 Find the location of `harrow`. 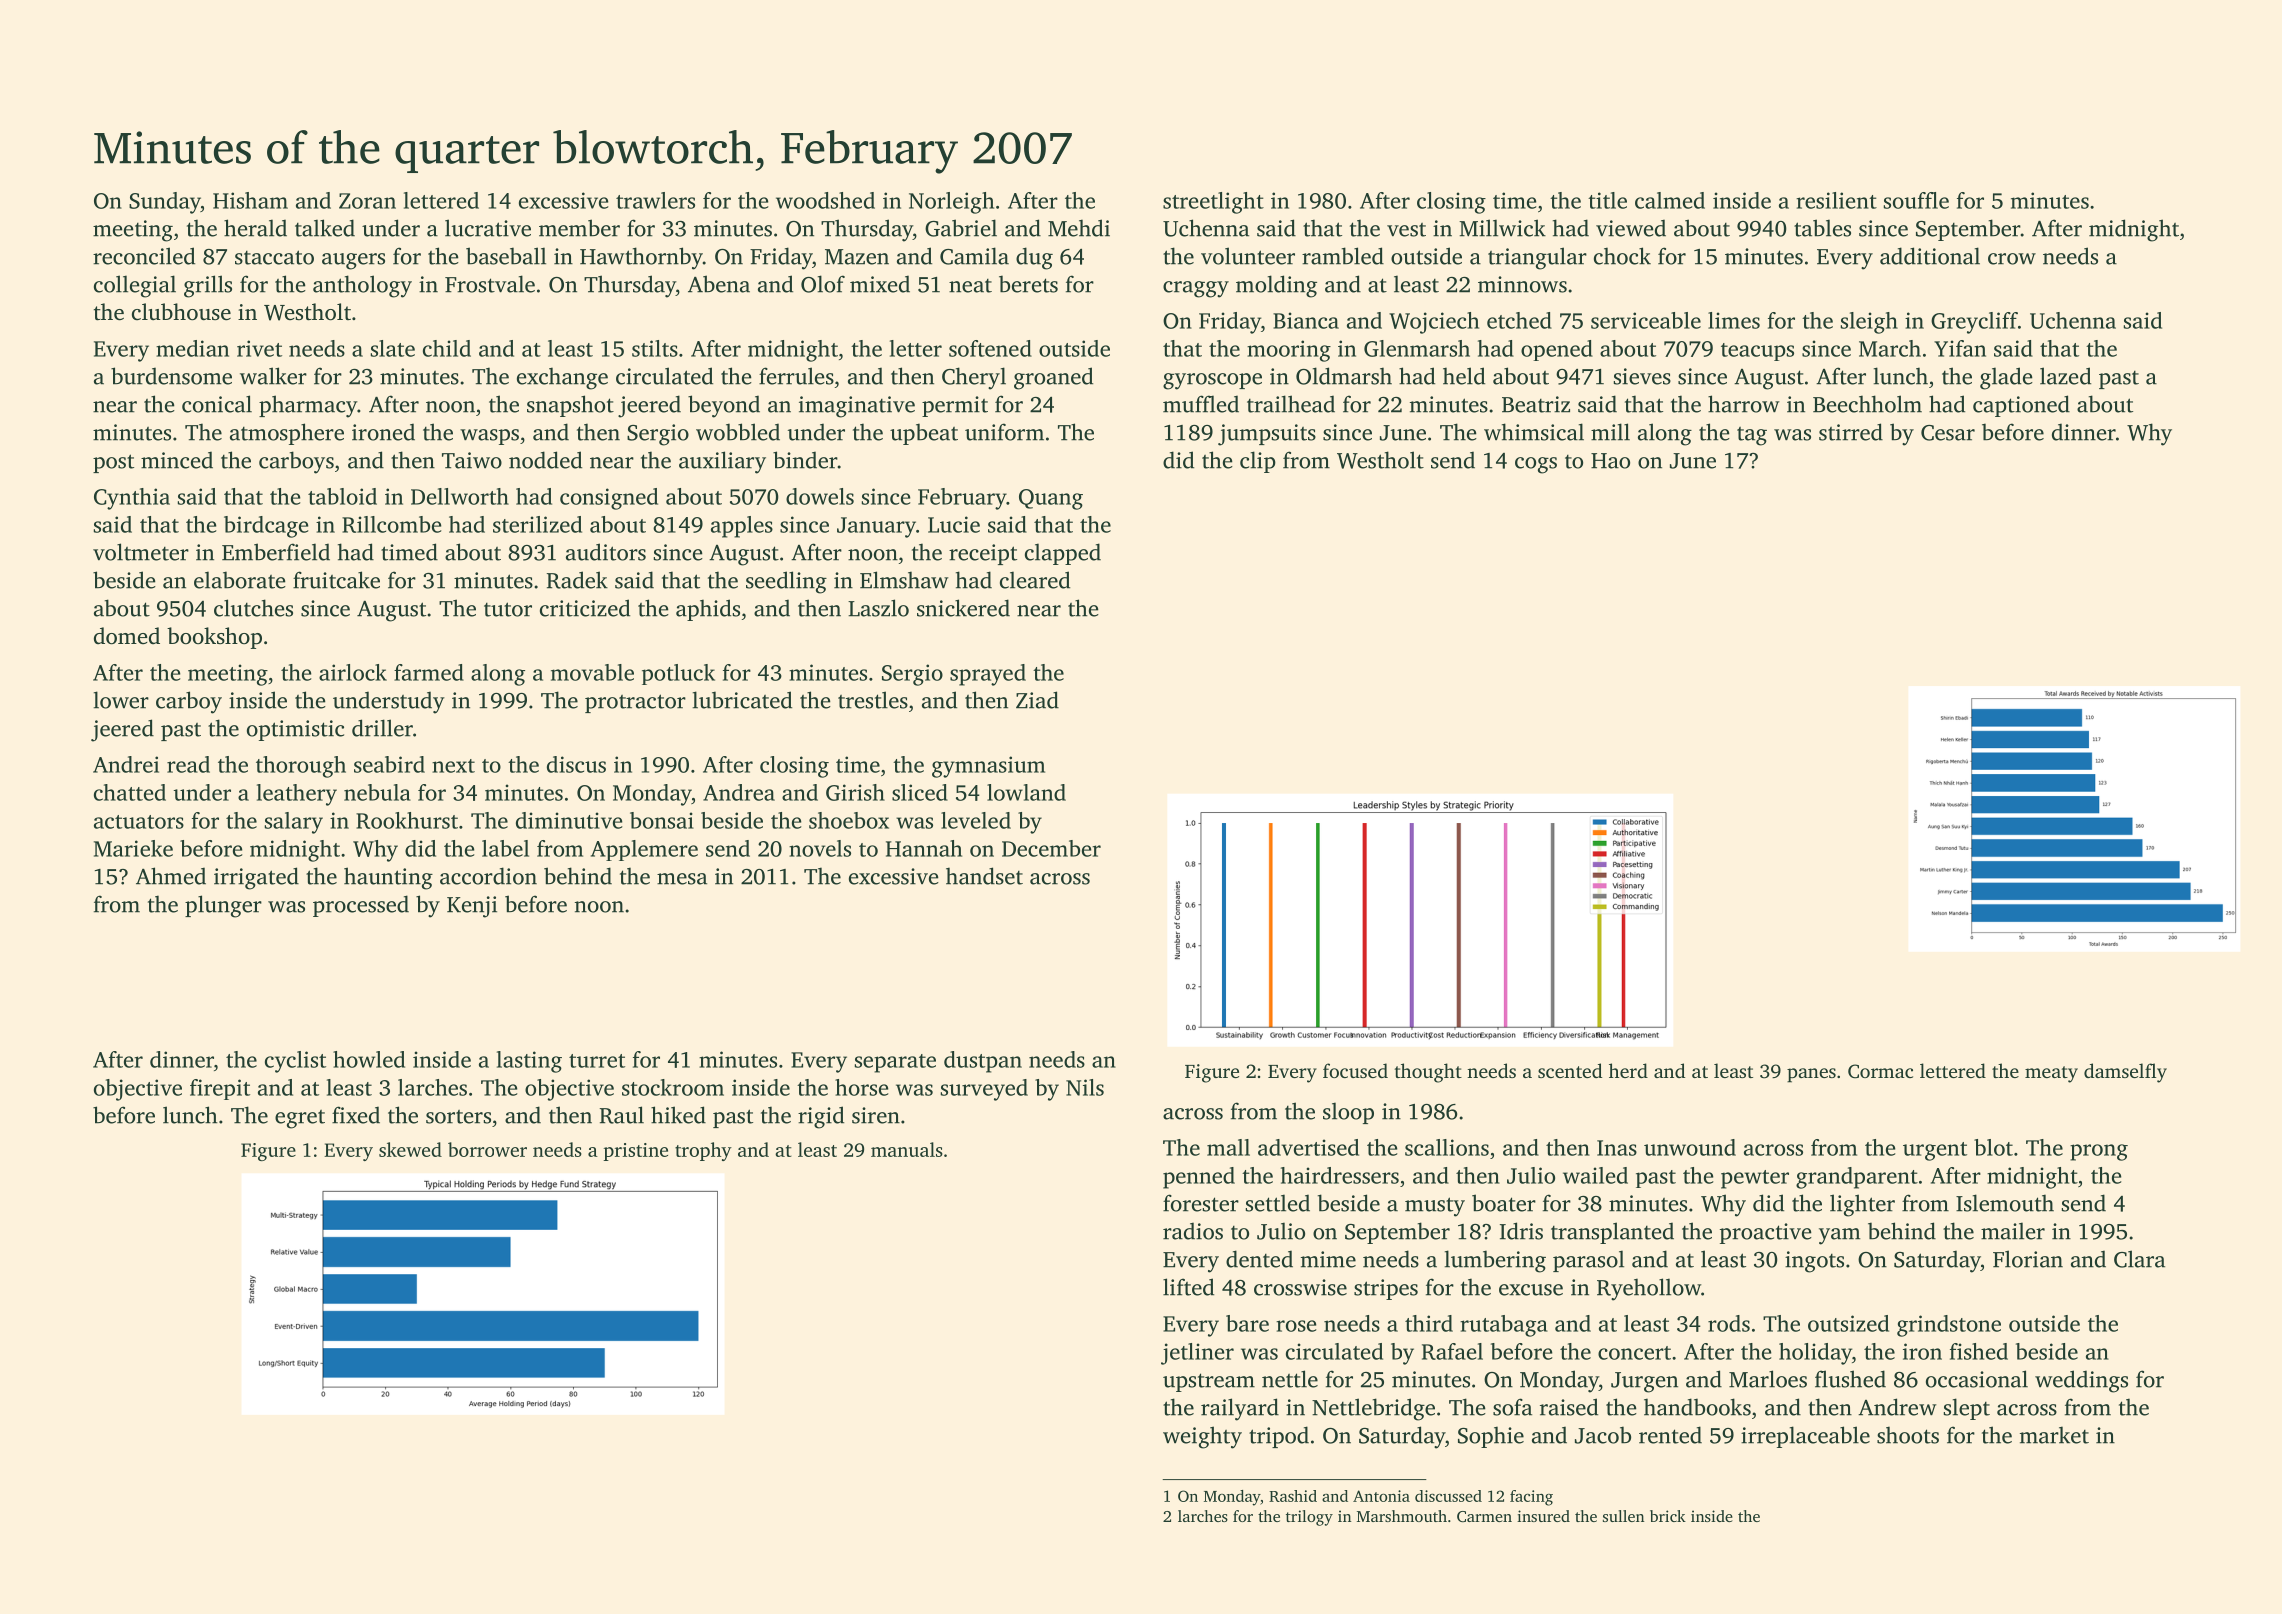

harrow is located at coordinates (1743, 404).
